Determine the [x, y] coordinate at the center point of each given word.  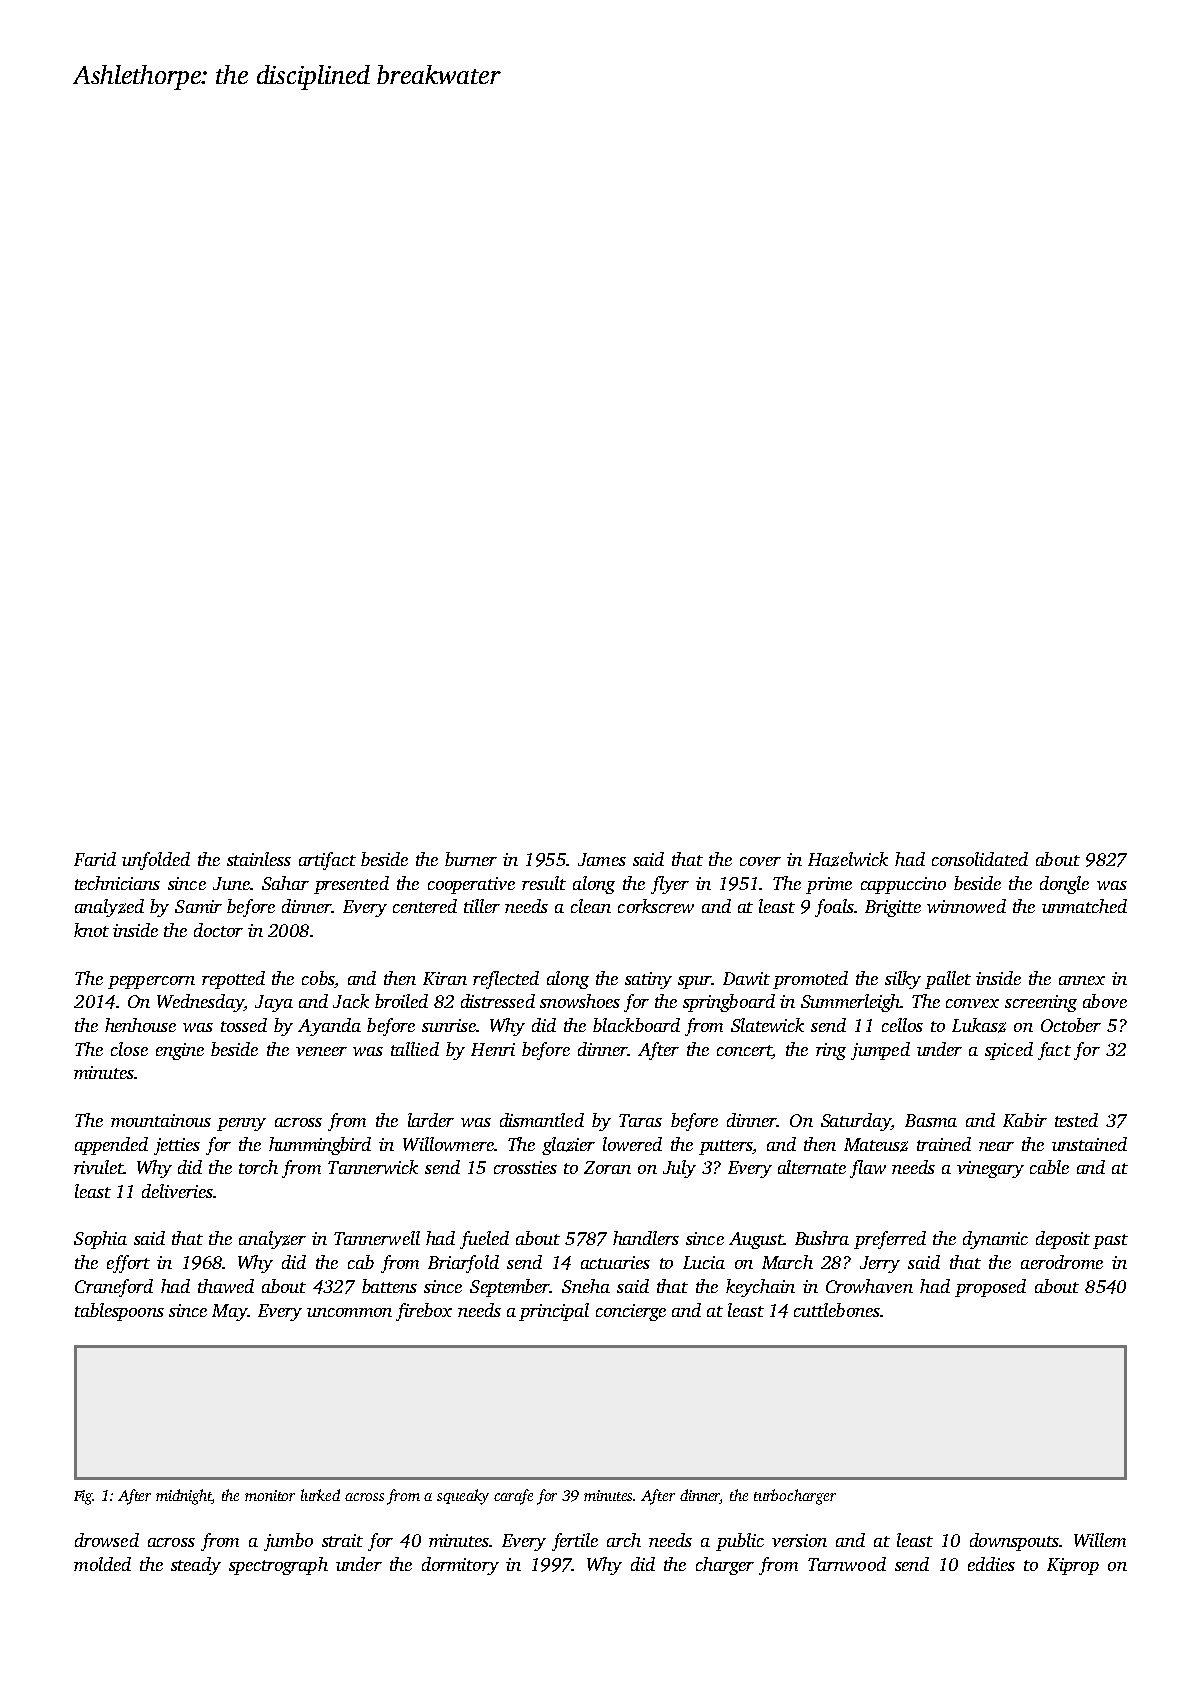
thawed [226, 1286]
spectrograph [278, 1566]
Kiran [445, 978]
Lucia [704, 1262]
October [1071, 1025]
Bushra [822, 1238]
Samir [198, 906]
